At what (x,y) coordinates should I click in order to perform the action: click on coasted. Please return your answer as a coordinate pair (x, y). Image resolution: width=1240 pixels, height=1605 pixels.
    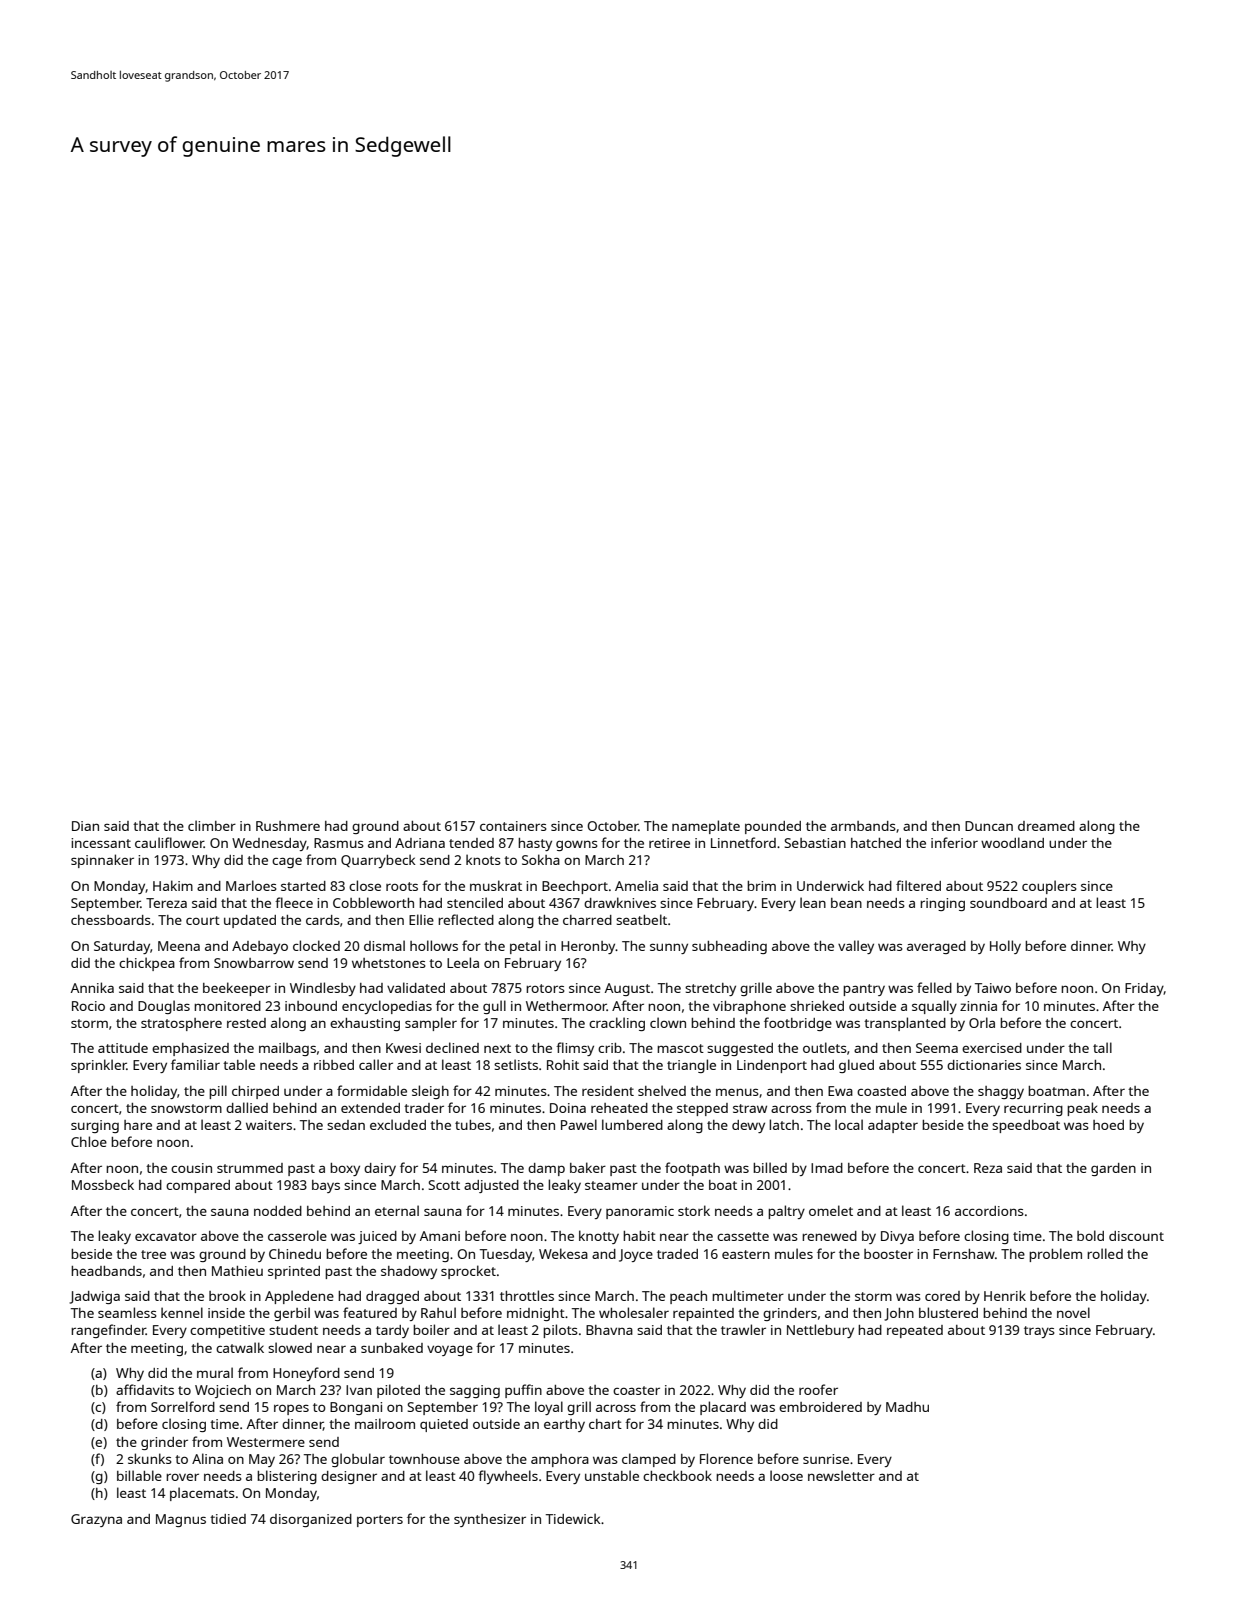
    Looking at the image, I should click on (881, 1091).
